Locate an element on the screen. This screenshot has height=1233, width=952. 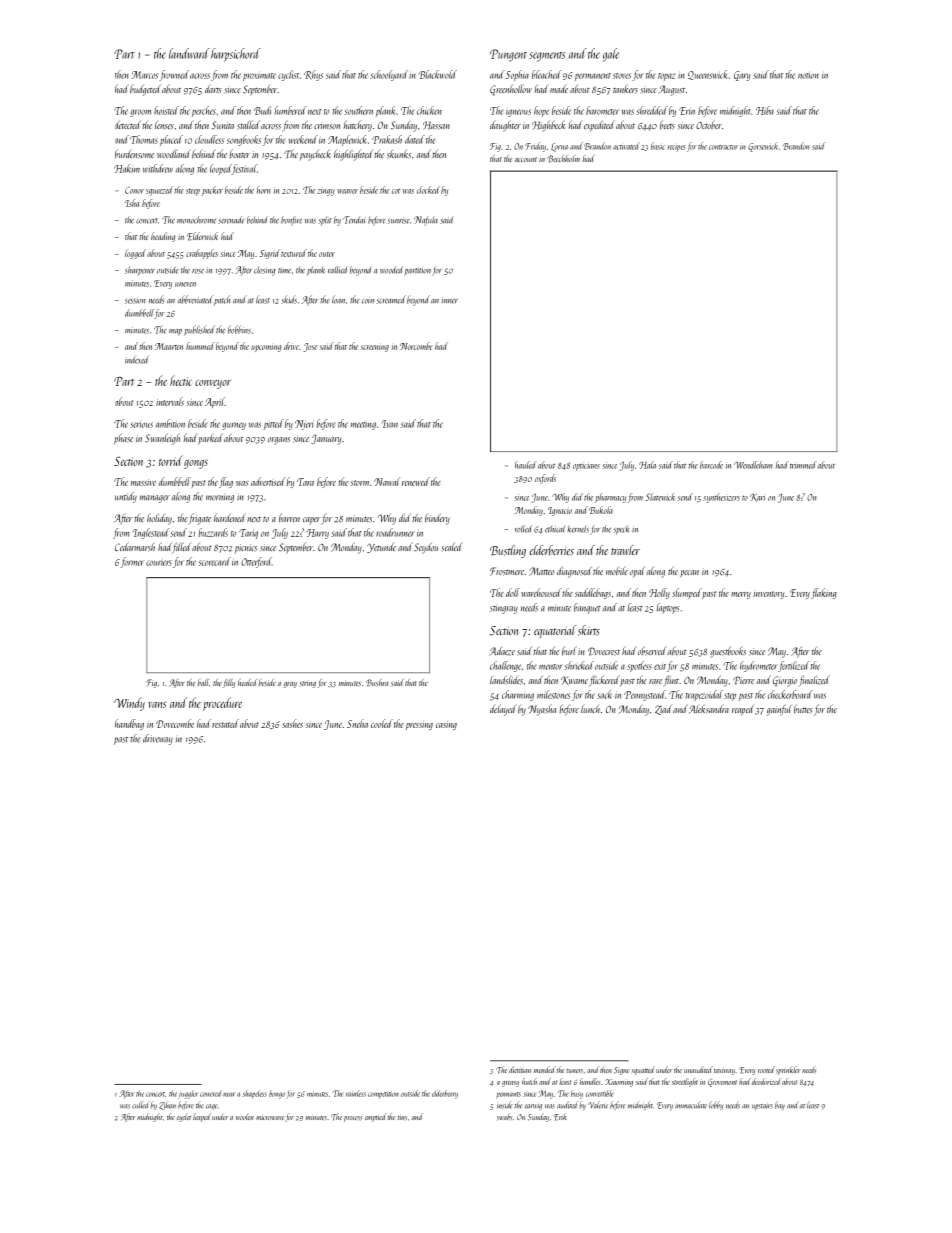
contractor is located at coordinates (723, 147).
